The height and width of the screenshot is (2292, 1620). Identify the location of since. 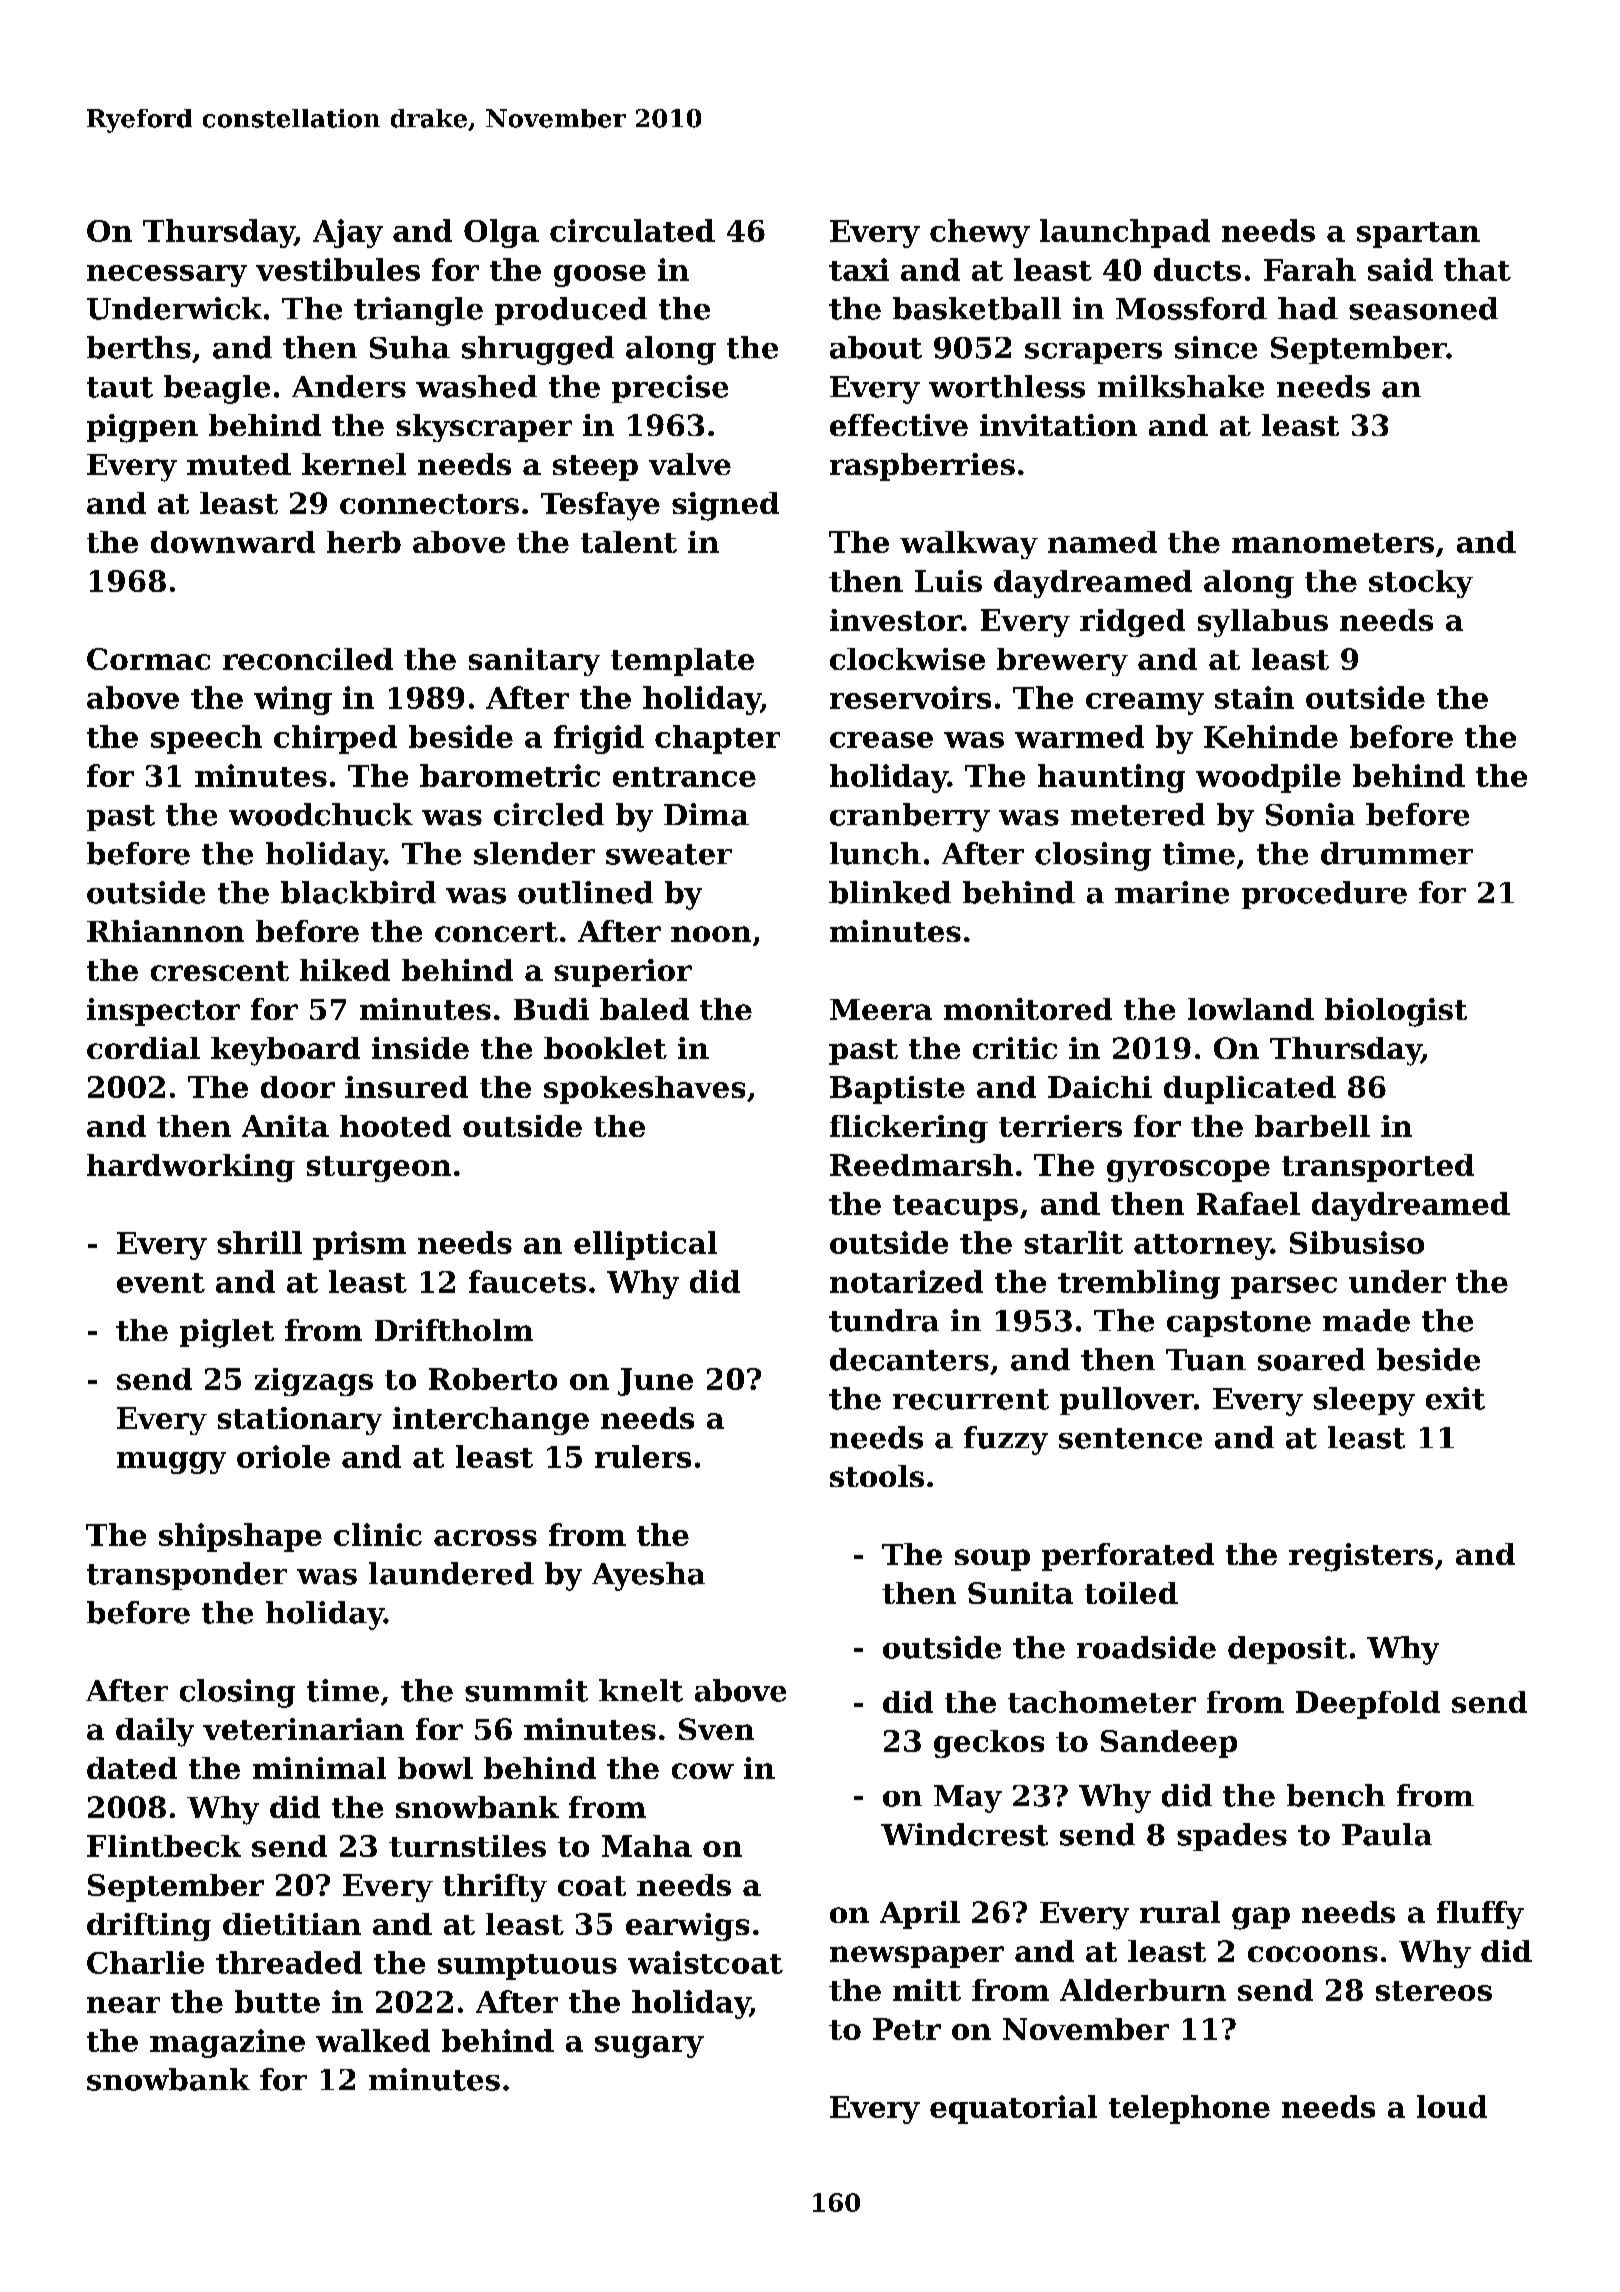
(1216, 347).
